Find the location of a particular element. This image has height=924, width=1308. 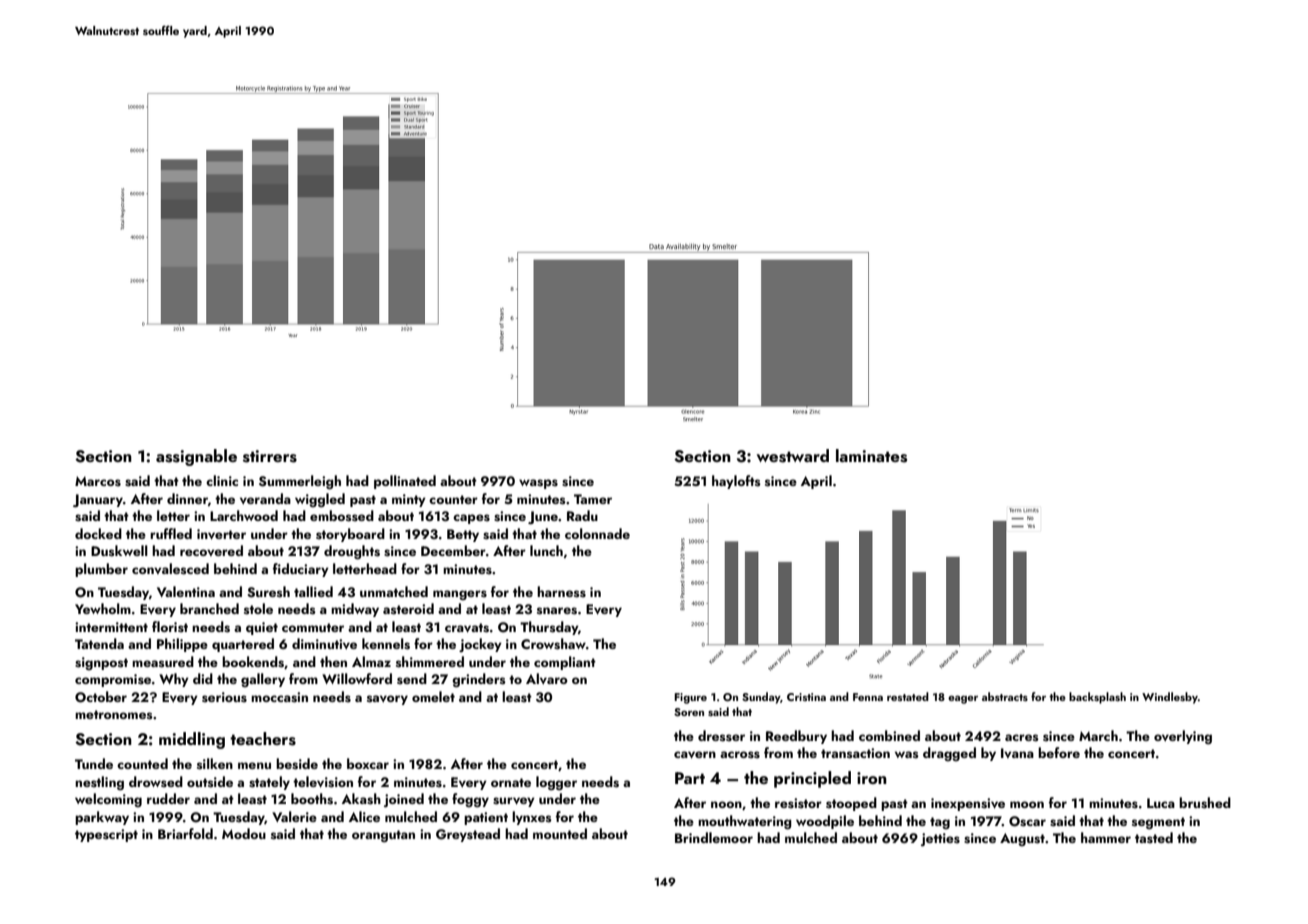

Windlesby is located at coordinates (1170, 698).
